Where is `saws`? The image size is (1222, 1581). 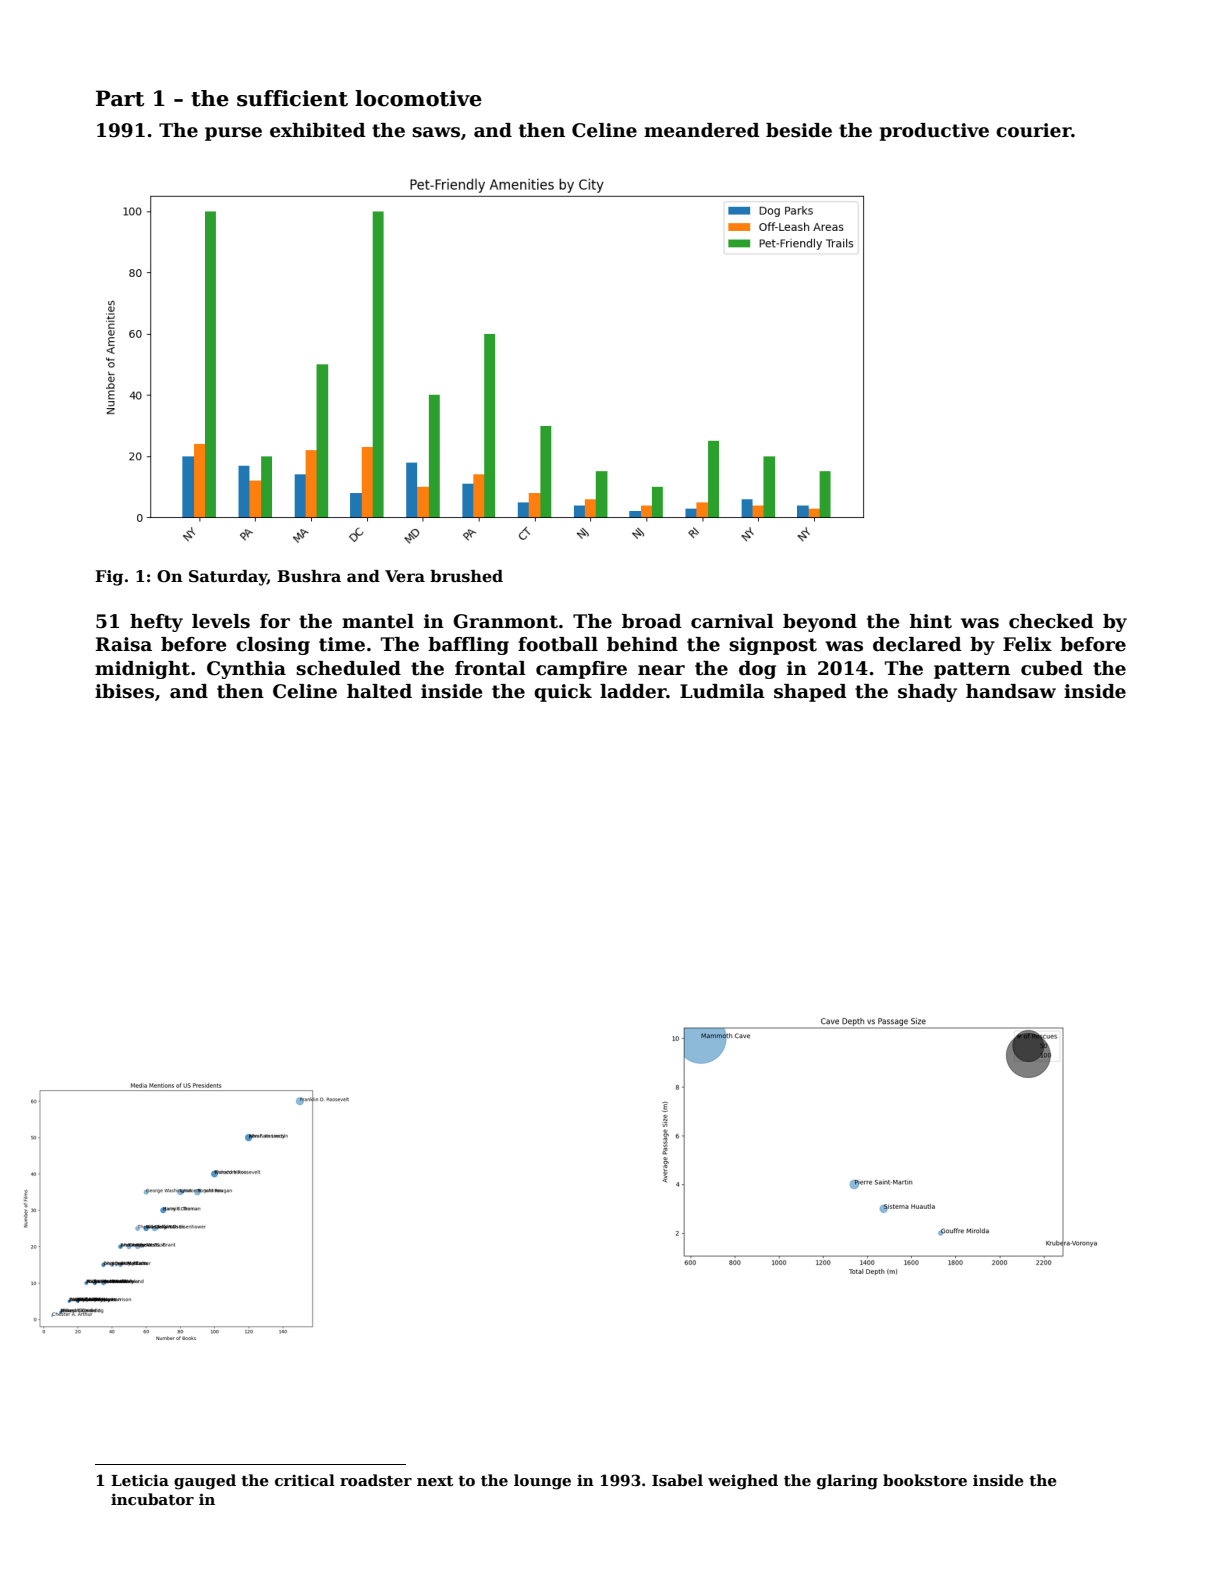
saws is located at coordinates (436, 132).
